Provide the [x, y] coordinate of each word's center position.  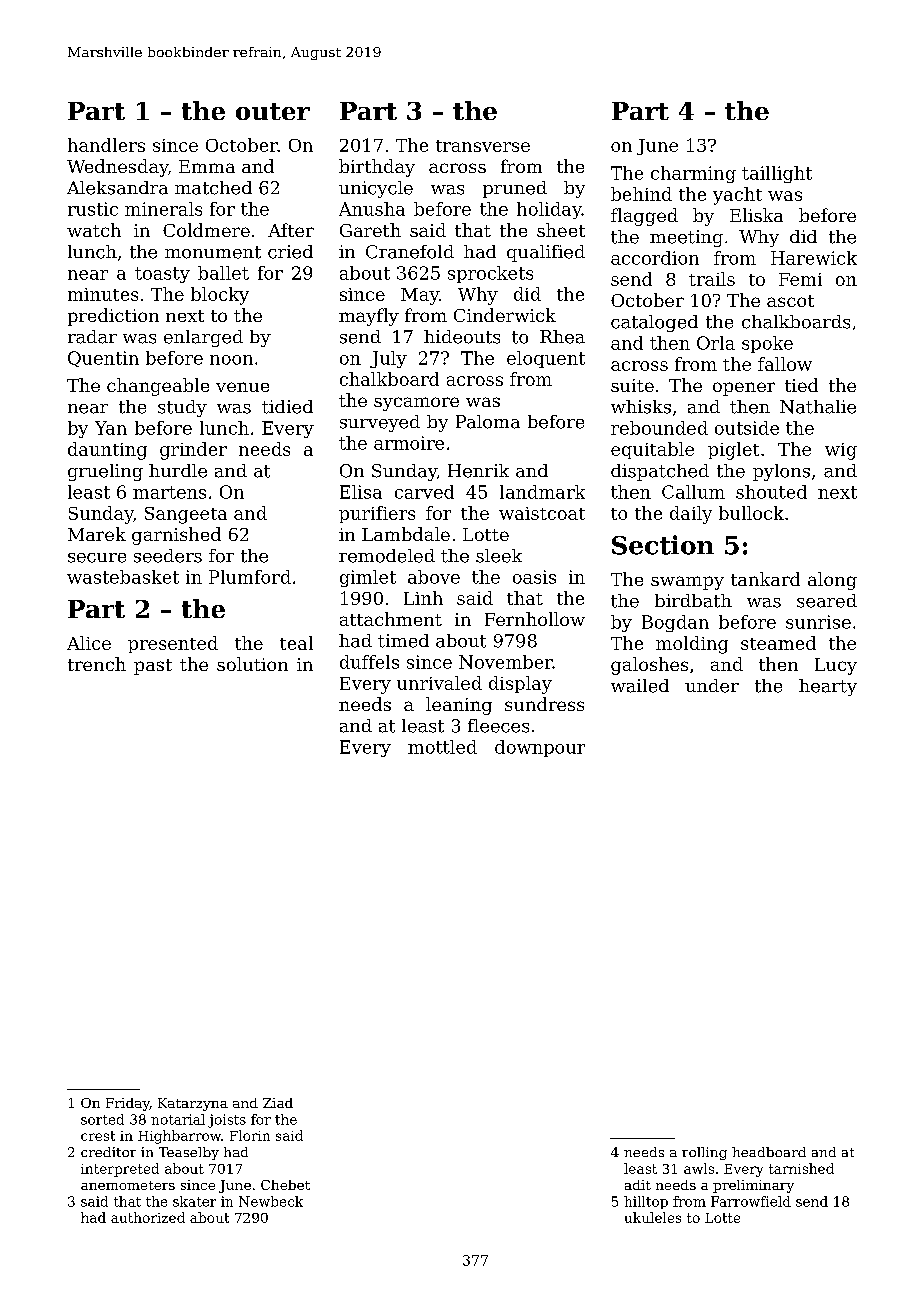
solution [252, 664]
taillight [777, 174]
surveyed [380, 423]
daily [691, 515]
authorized [148, 1217]
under [712, 686]
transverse [483, 146]
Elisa [361, 492]
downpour [540, 748]
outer [273, 111]
